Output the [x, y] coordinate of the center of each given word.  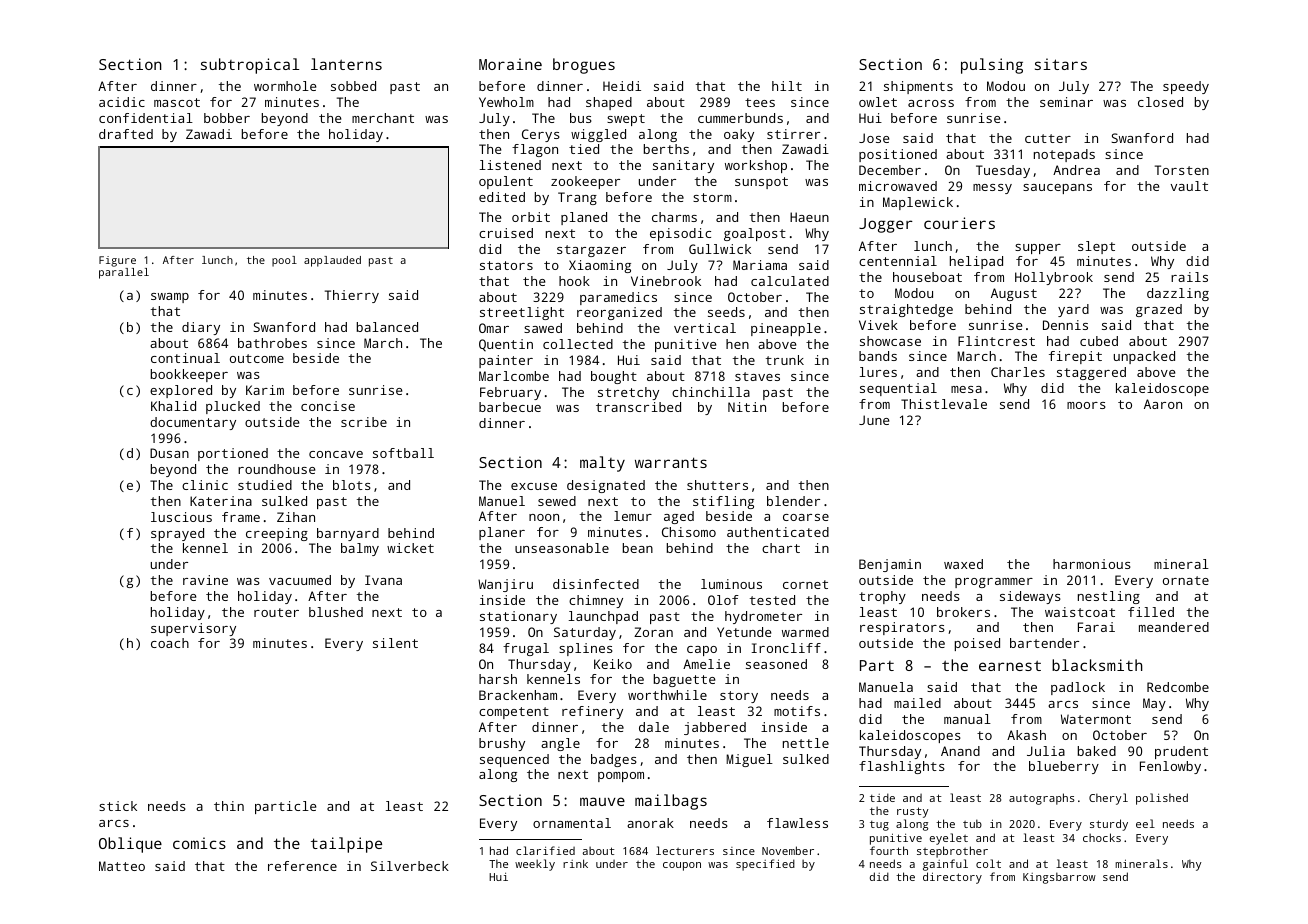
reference [302, 866]
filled [1151, 612]
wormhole [285, 86]
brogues [584, 66]
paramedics [618, 298]
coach [170, 643]
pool [284, 261]
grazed [1159, 310]
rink [575, 863]
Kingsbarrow [1059, 878]
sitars [1061, 64]
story [739, 697]
